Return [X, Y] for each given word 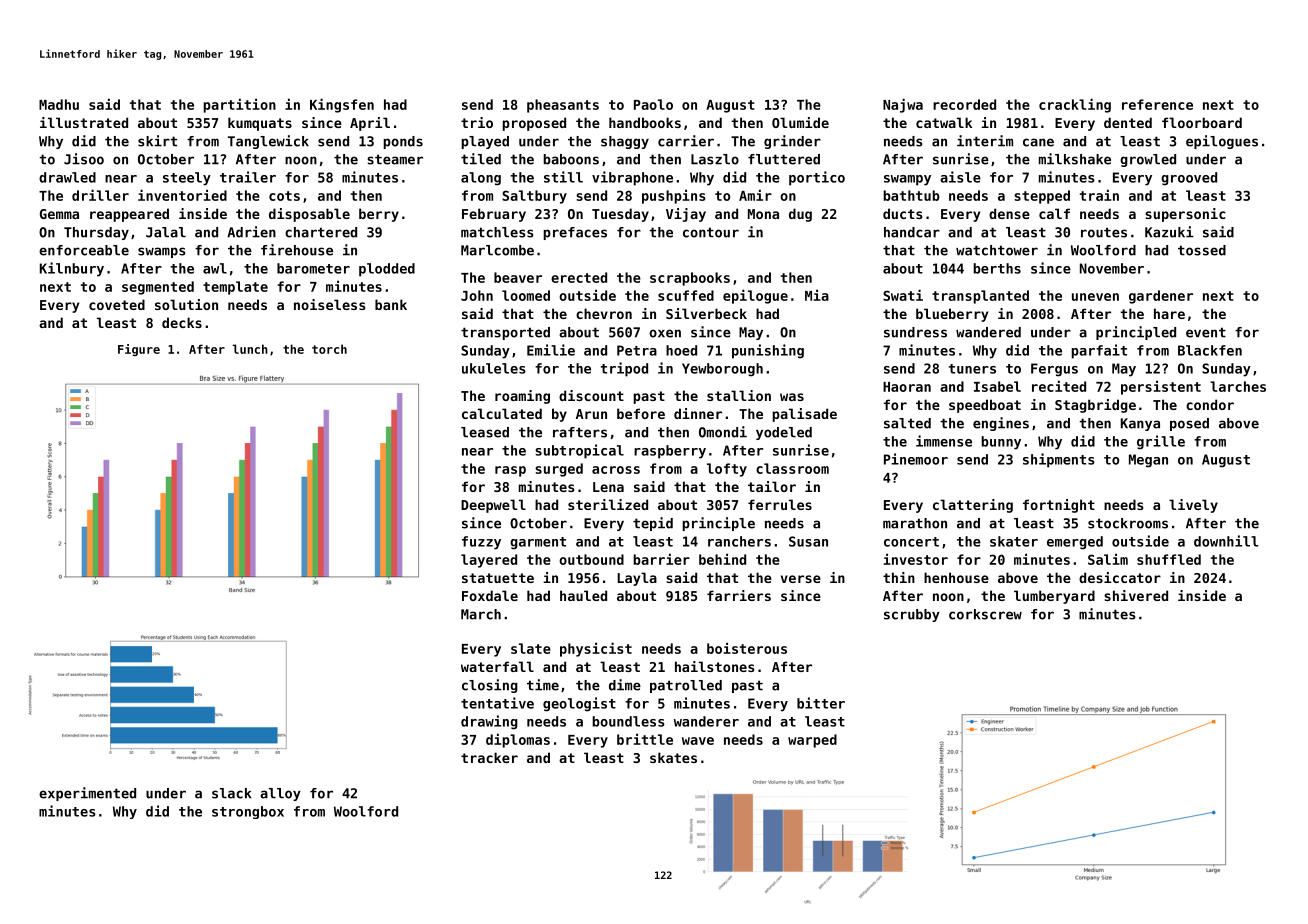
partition [239, 105]
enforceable [84, 250]
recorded [964, 104]
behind [722, 559]
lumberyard [1054, 597]
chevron [604, 313]
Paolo [653, 104]
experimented [87, 794]
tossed [1202, 250]
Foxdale [490, 595]
